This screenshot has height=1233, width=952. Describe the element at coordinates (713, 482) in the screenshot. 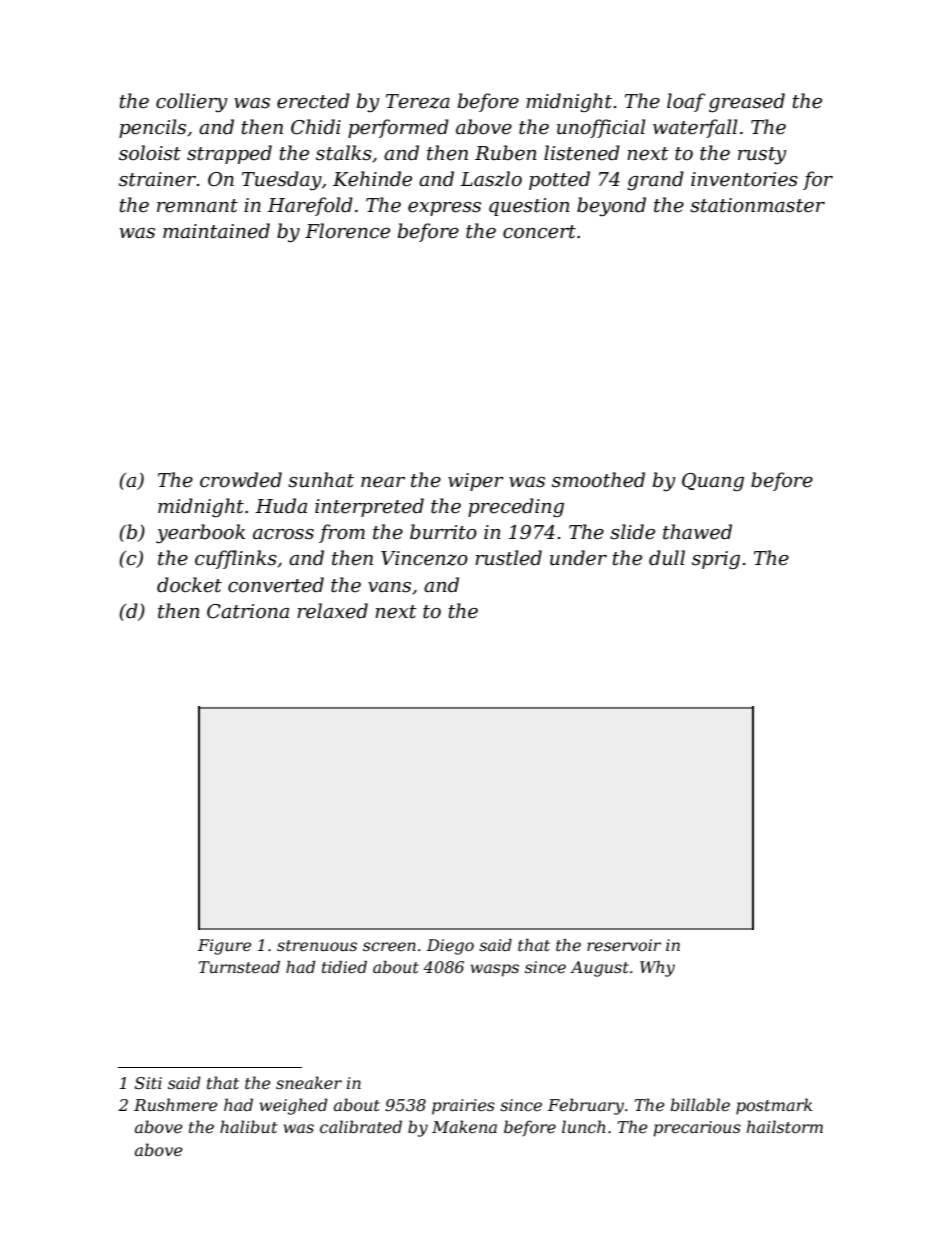

I see `Quang` at that location.
